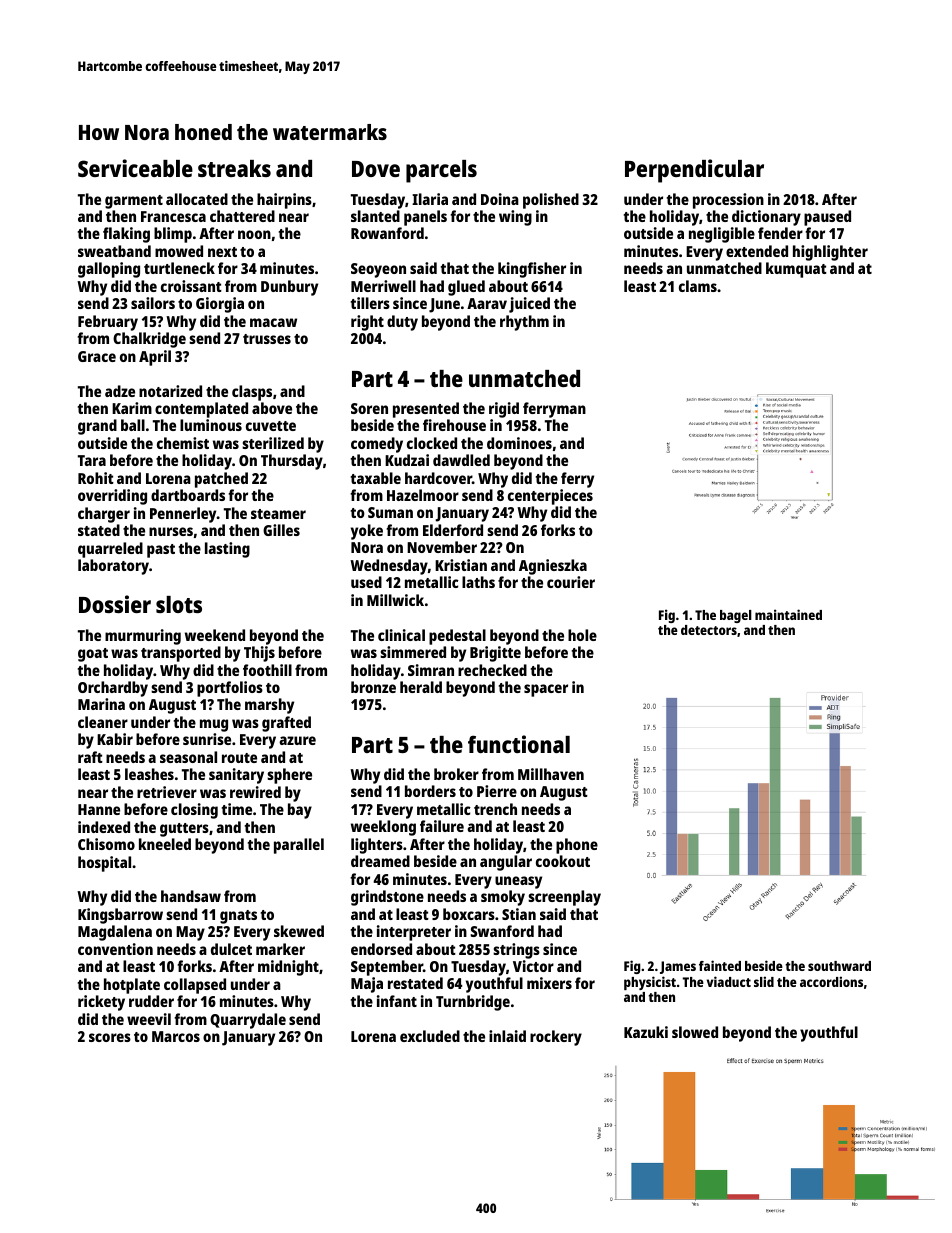 The height and width of the image is (1233, 952). What do you see at coordinates (161, 551) in the image?
I see `past` at bounding box center [161, 551].
